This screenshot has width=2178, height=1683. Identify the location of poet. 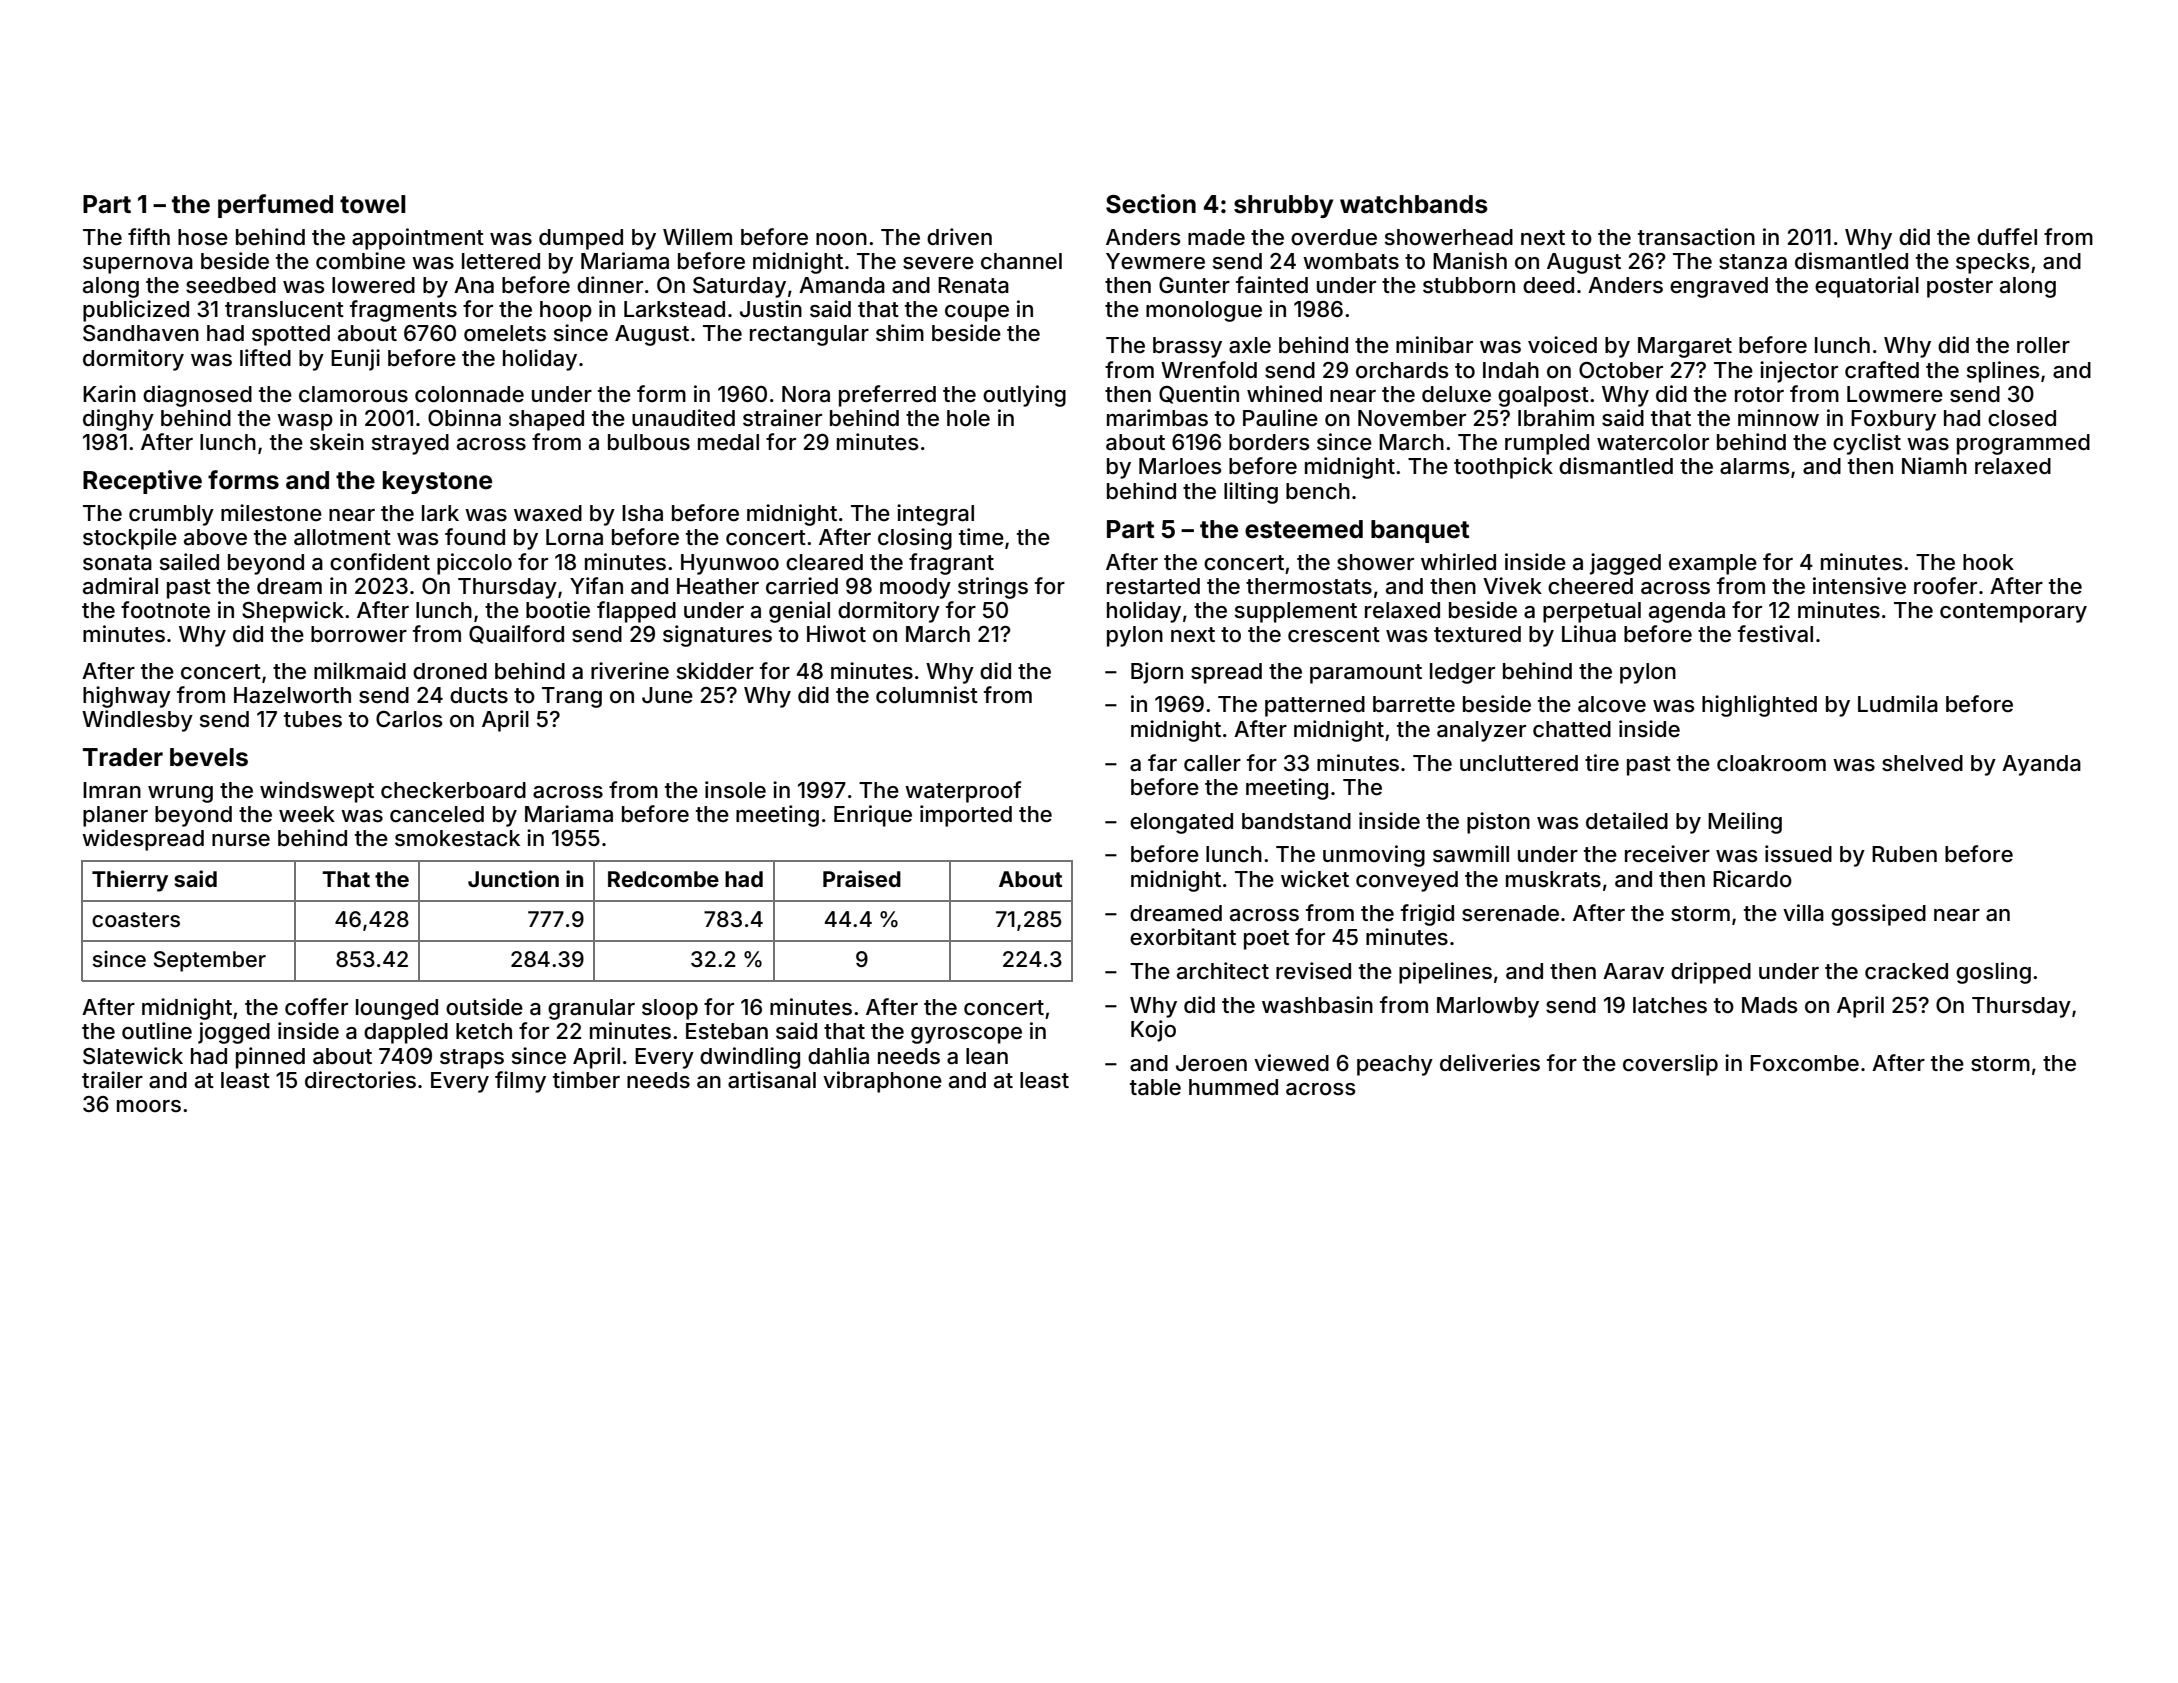
(1266, 940).
